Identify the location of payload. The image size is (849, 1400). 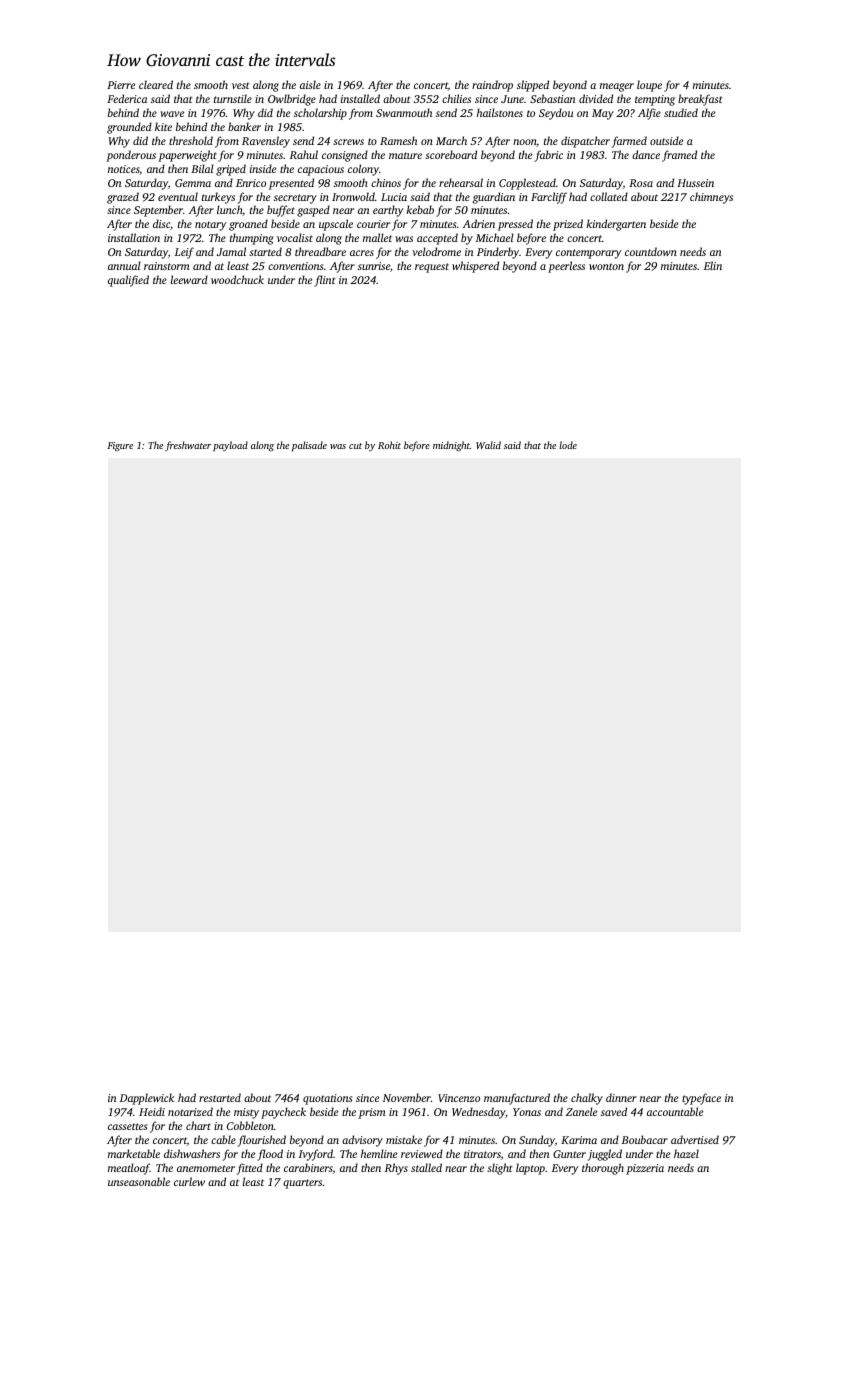
(230, 446).
